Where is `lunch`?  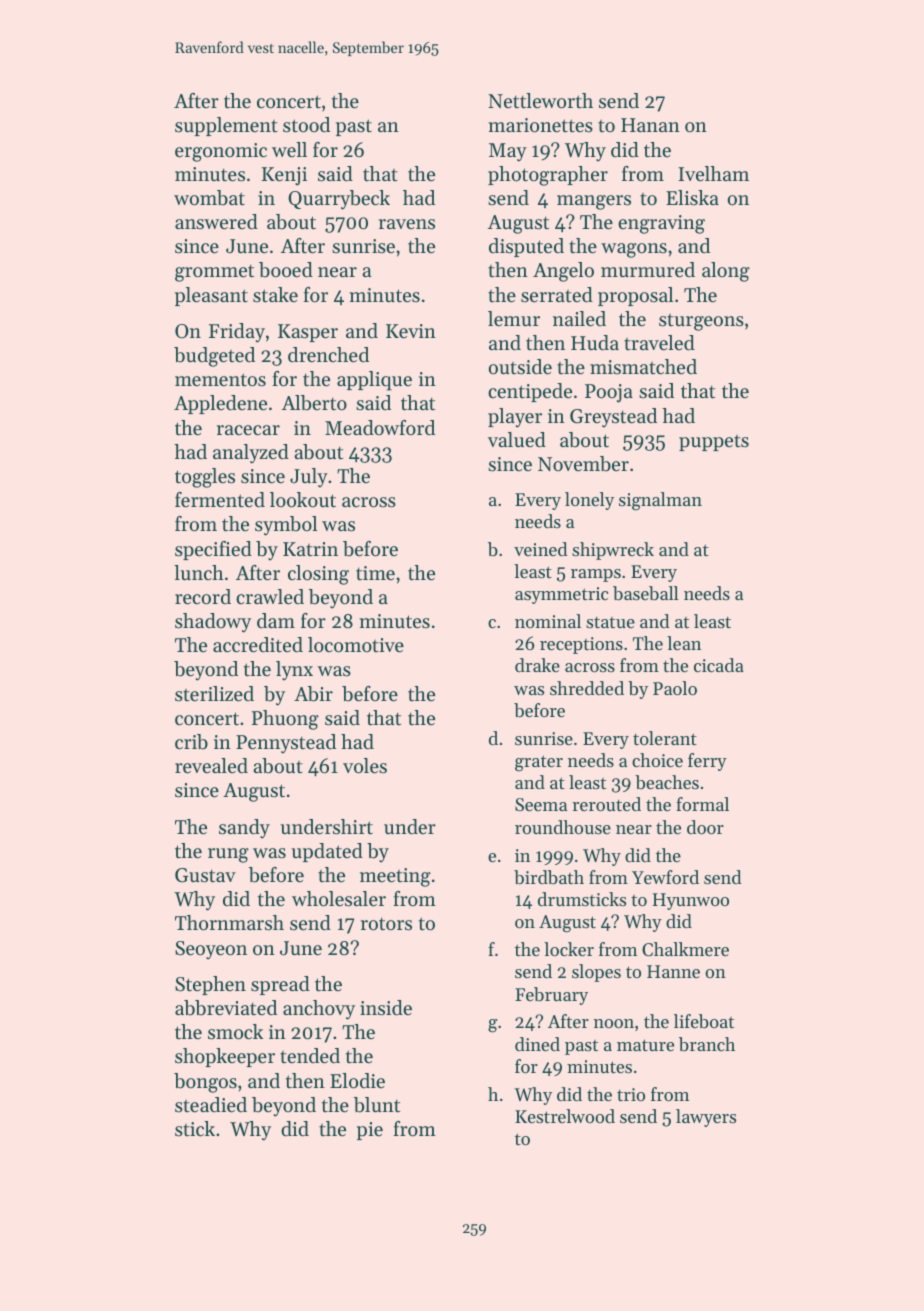
lunch is located at coordinates (199, 572).
